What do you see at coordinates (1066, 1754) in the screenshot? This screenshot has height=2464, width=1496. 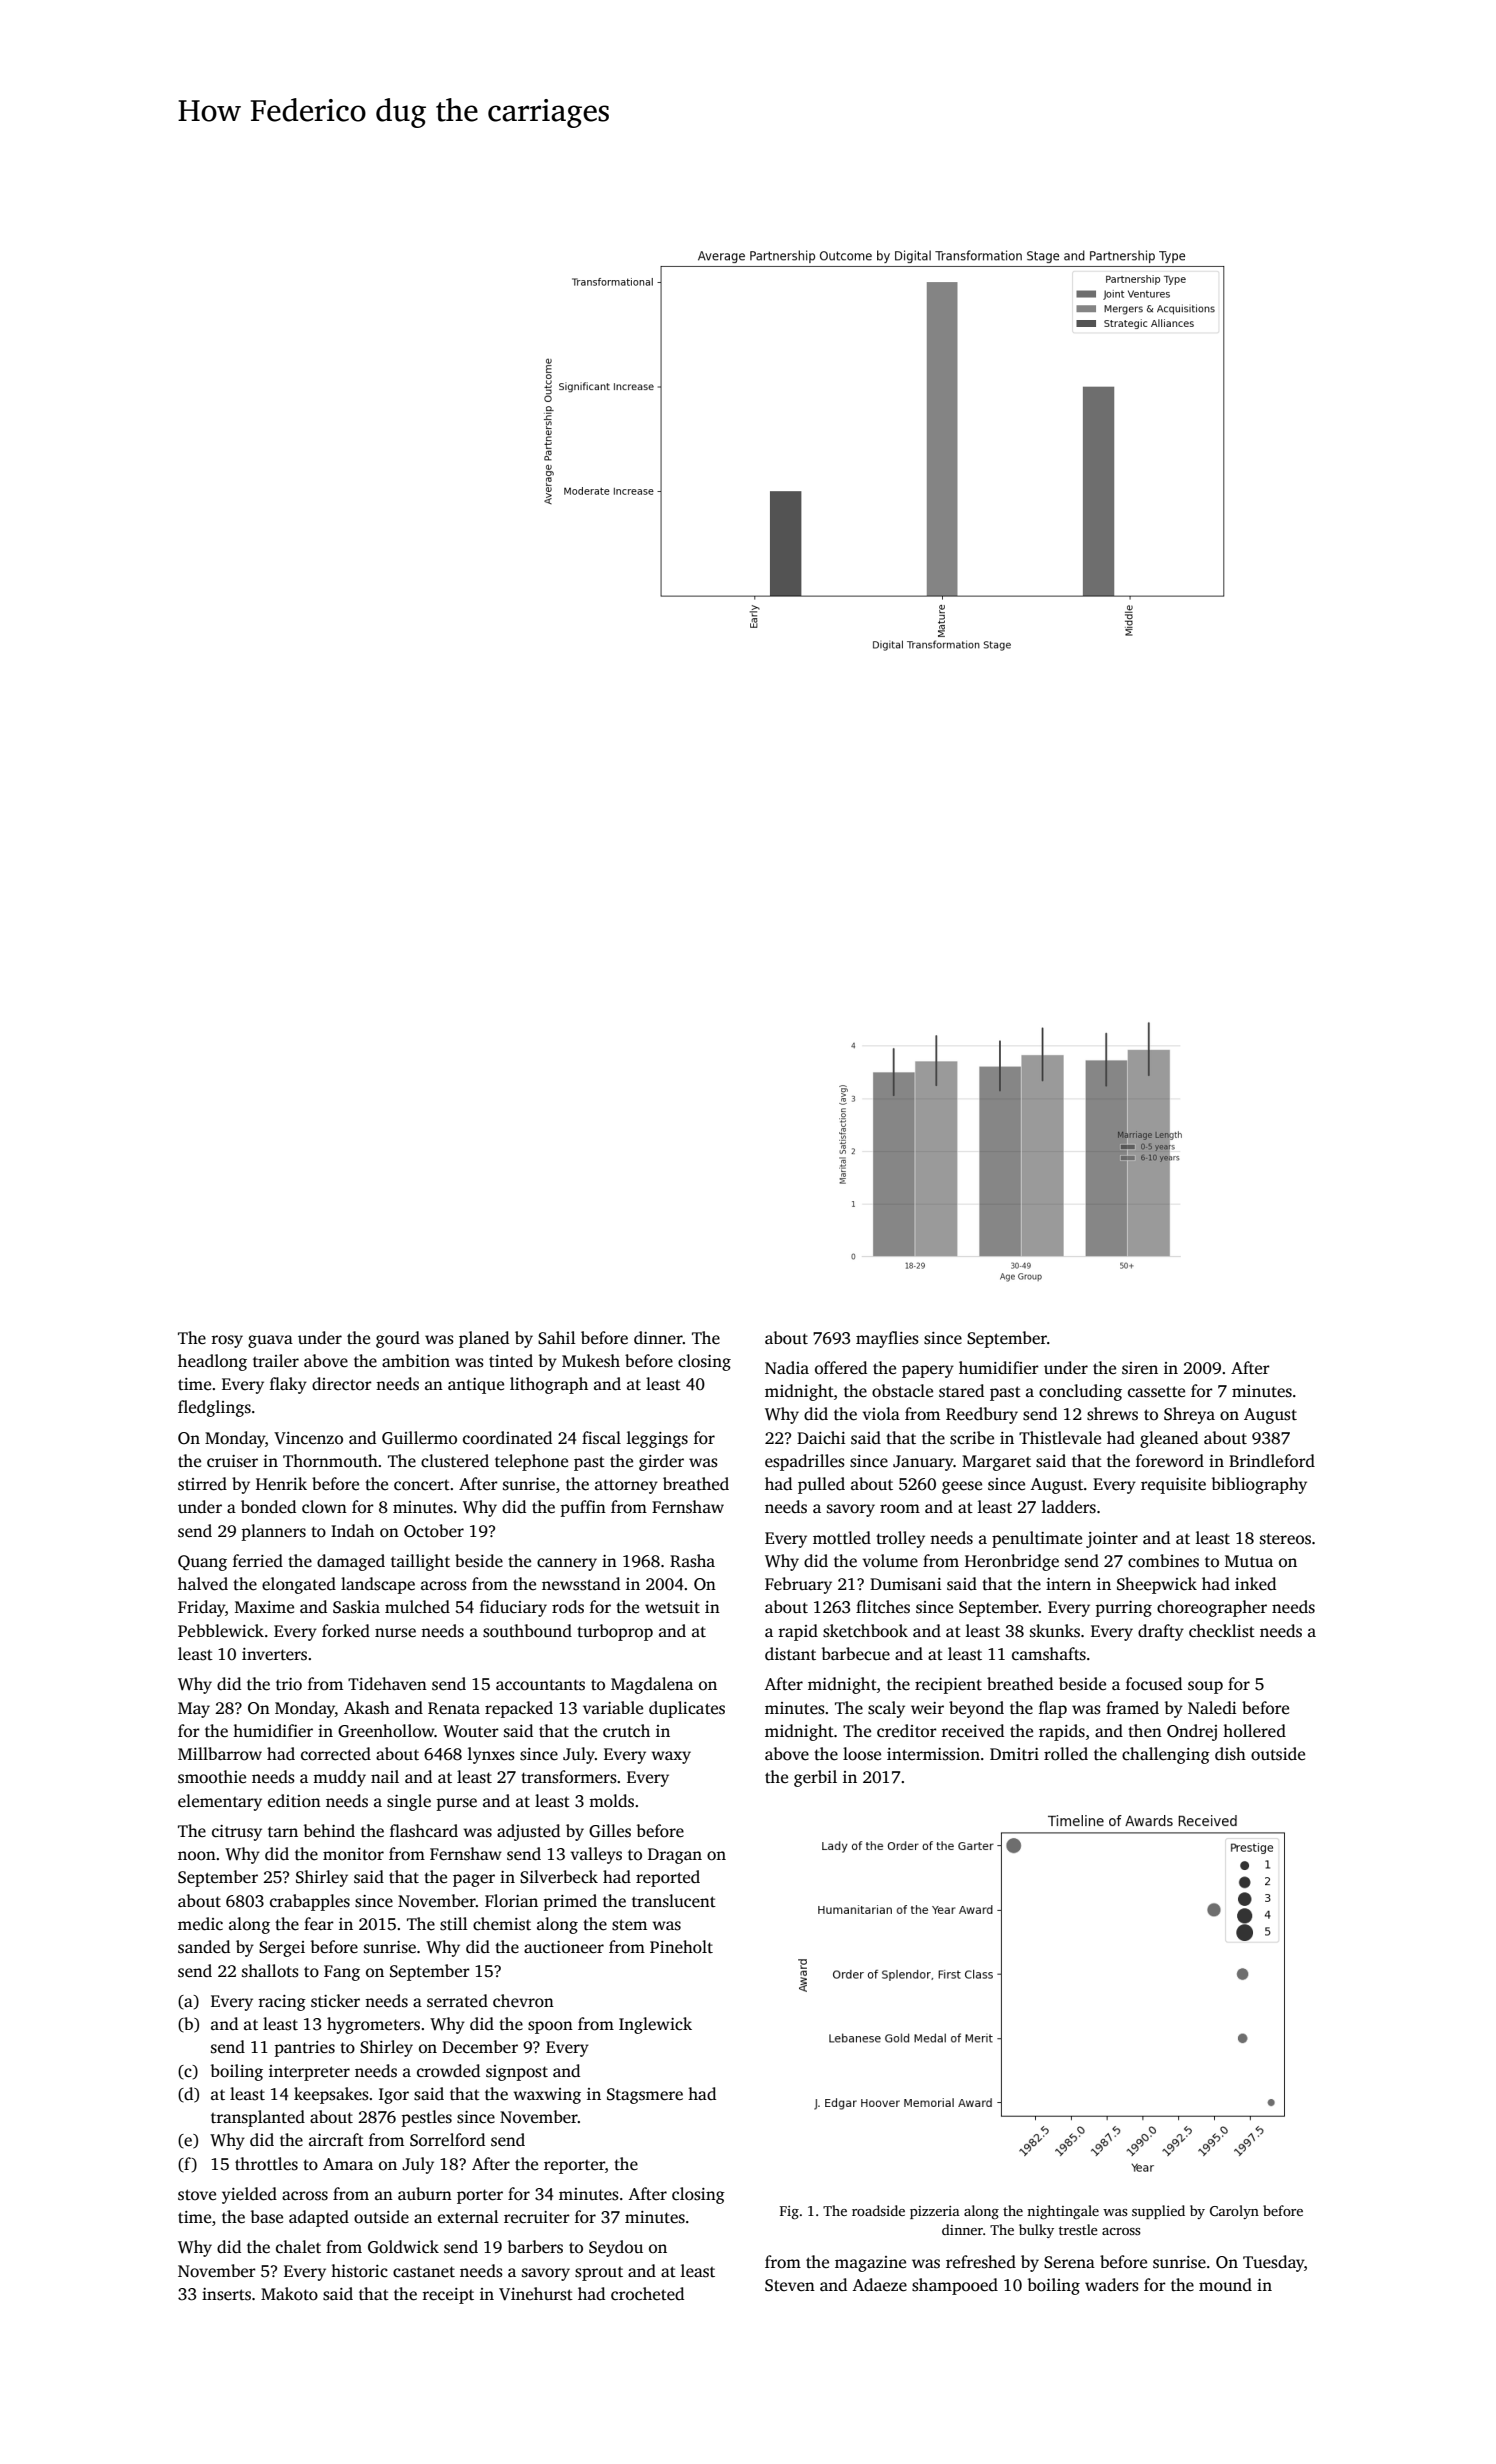 I see `rolled` at bounding box center [1066, 1754].
